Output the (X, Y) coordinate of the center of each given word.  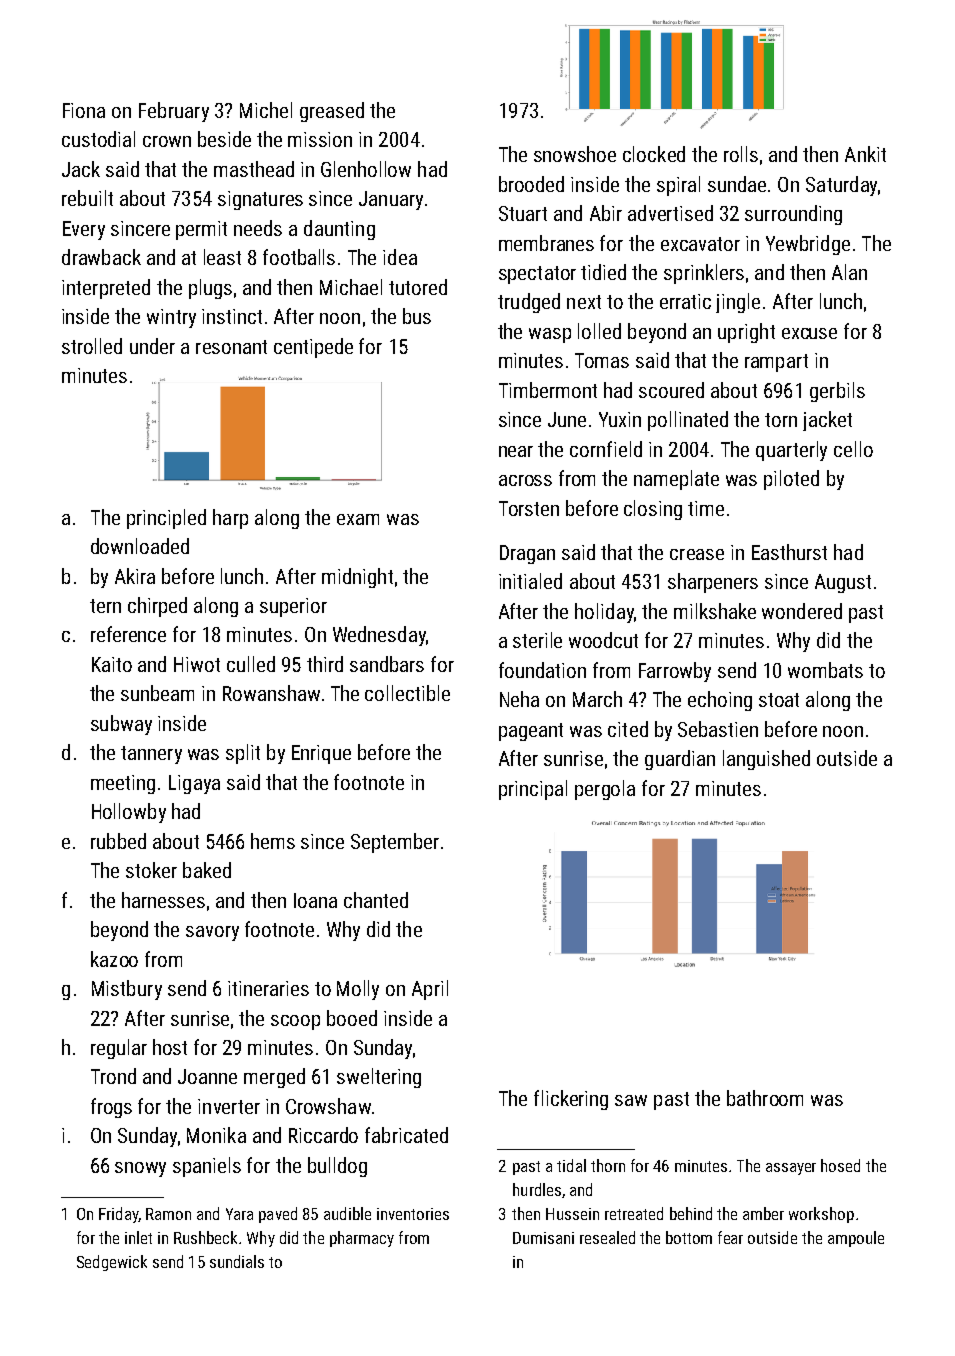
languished (766, 760)
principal (533, 790)
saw (631, 1100)
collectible (407, 693)
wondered (802, 611)
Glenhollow (366, 169)
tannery (151, 755)
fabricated (406, 1135)
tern (105, 606)
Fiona (84, 110)
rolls (741, 154)
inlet (138, 1237)
